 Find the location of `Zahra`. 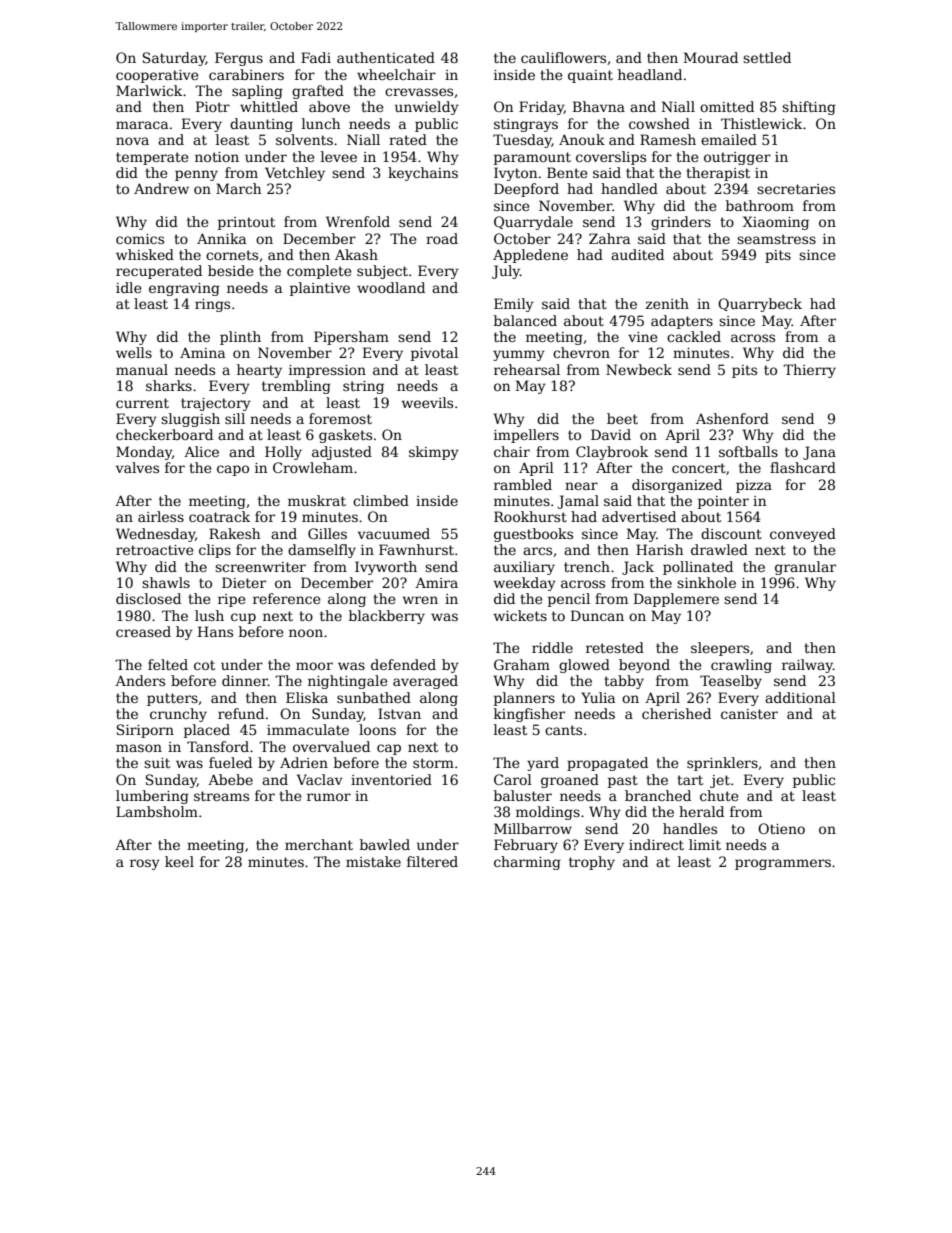

Zahra is located at coordinates (609, 238).
